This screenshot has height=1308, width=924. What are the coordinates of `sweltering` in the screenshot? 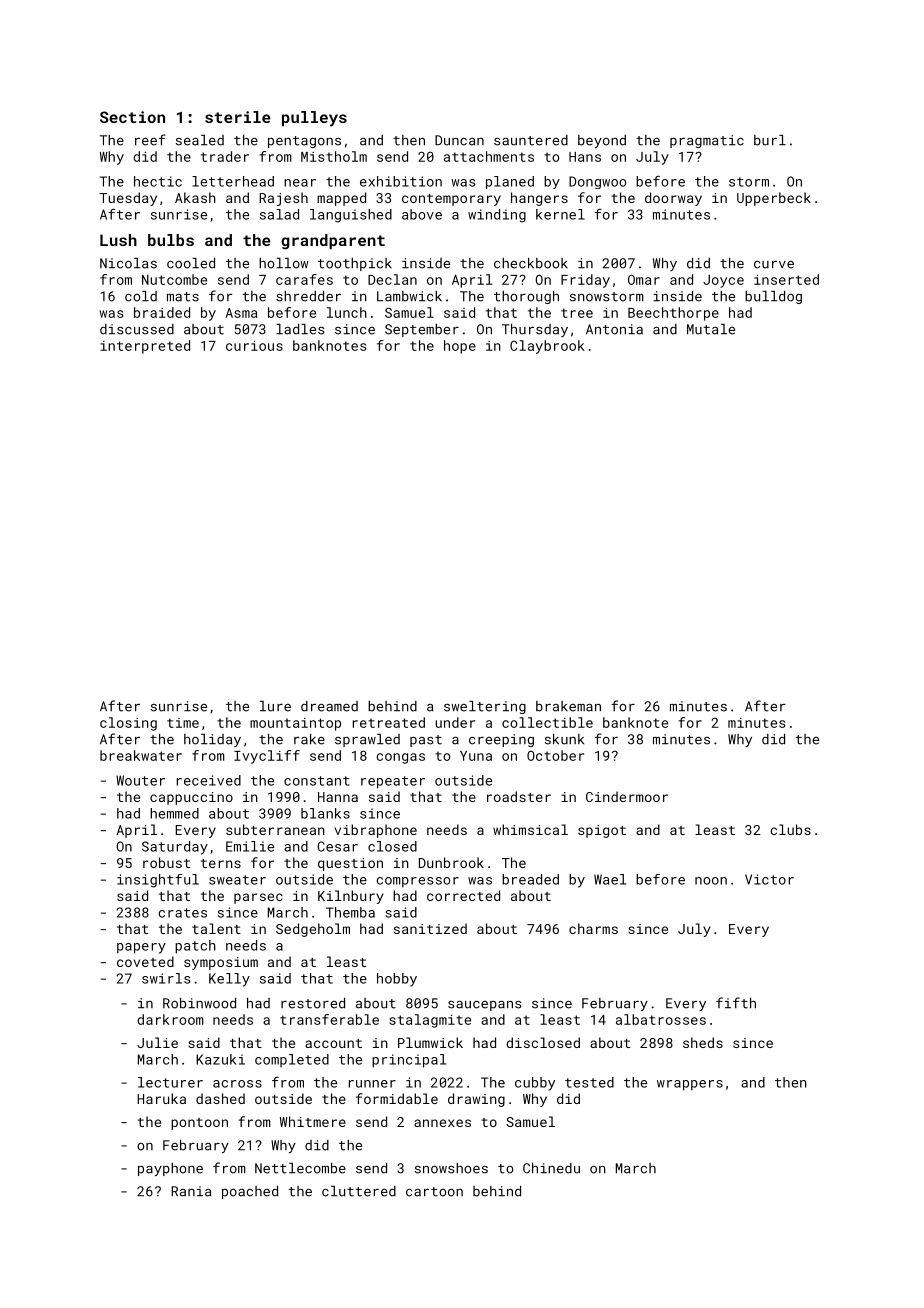 It's located at (485, 707).
